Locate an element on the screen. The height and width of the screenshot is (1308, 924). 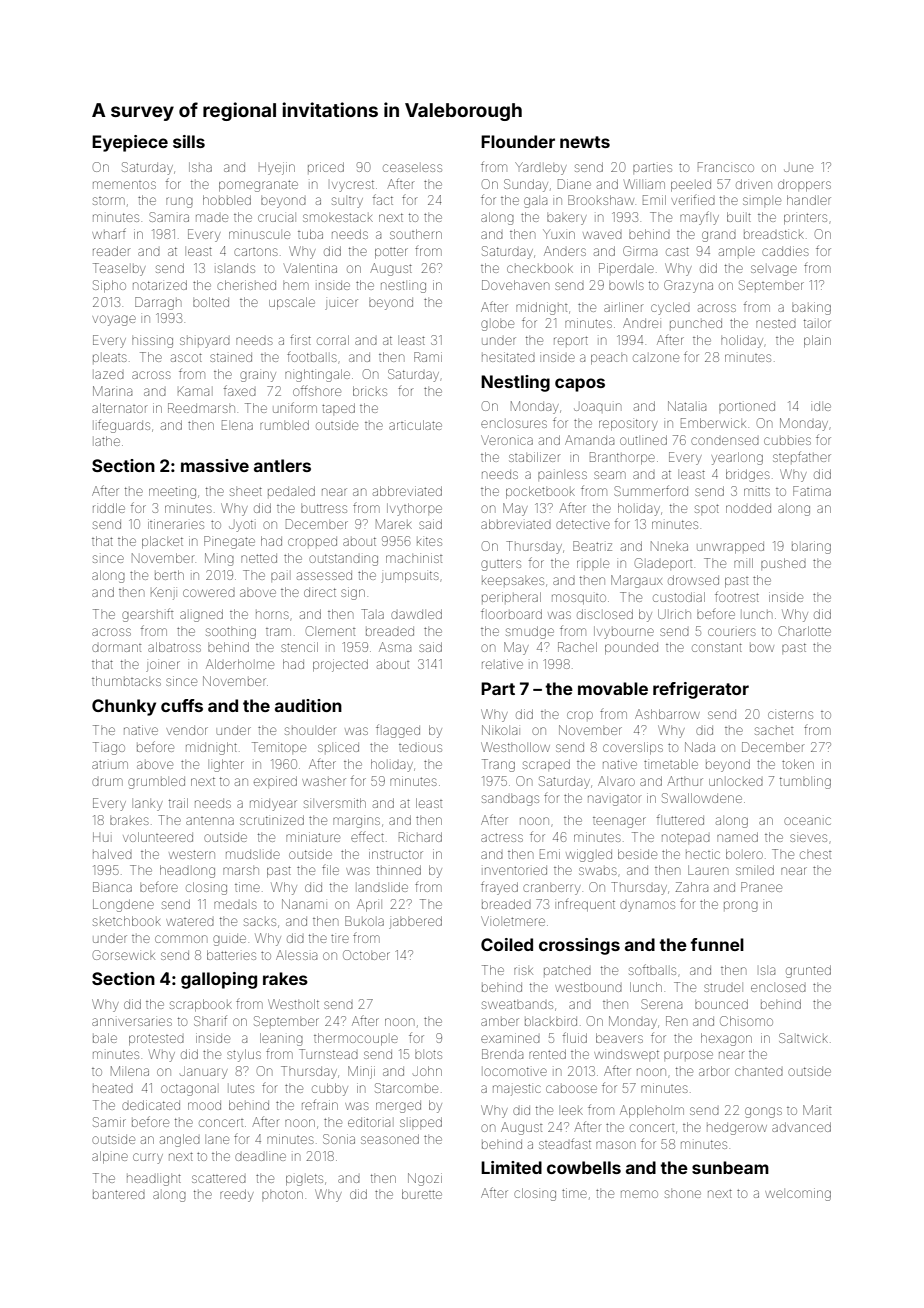
newts is located at coordinates (585, 142).
